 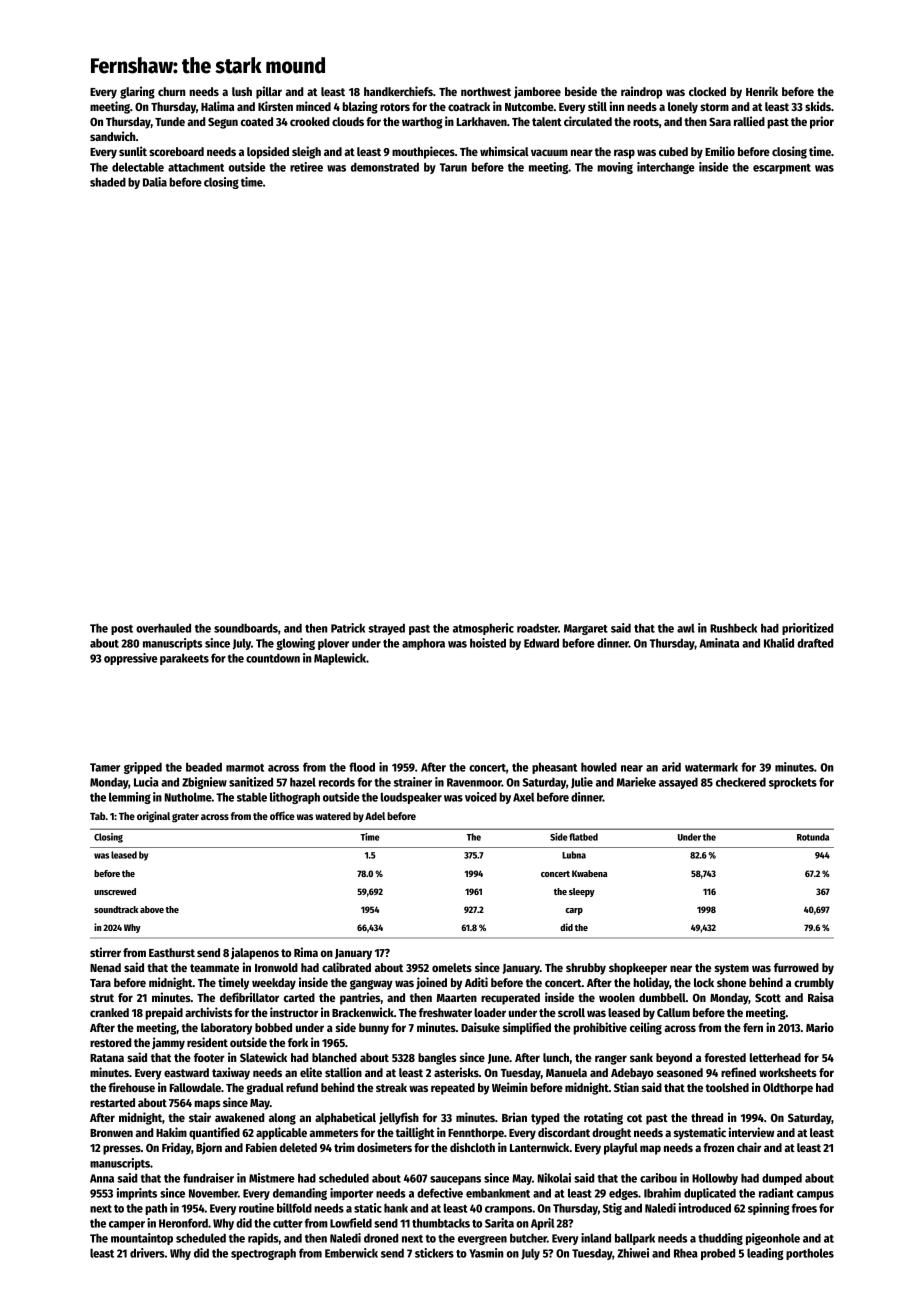 I want to click on jamboree, so click(x=537, y=92).
